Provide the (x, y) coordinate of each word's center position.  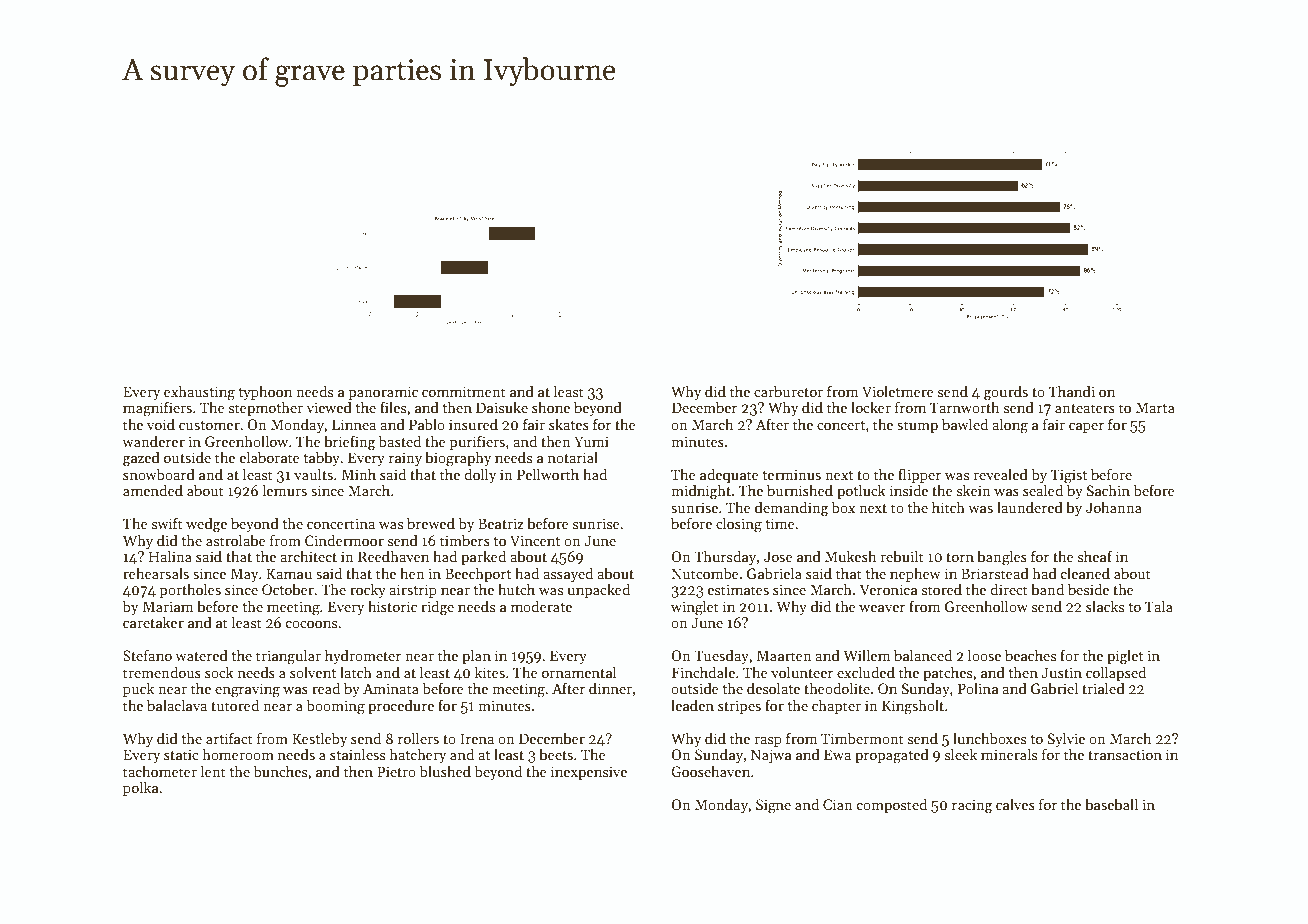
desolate (773, 688)
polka (141, 788)
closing (739, 525)
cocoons (311, 624)
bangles (1002, 558)
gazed (141, 459)
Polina (978, 688)
